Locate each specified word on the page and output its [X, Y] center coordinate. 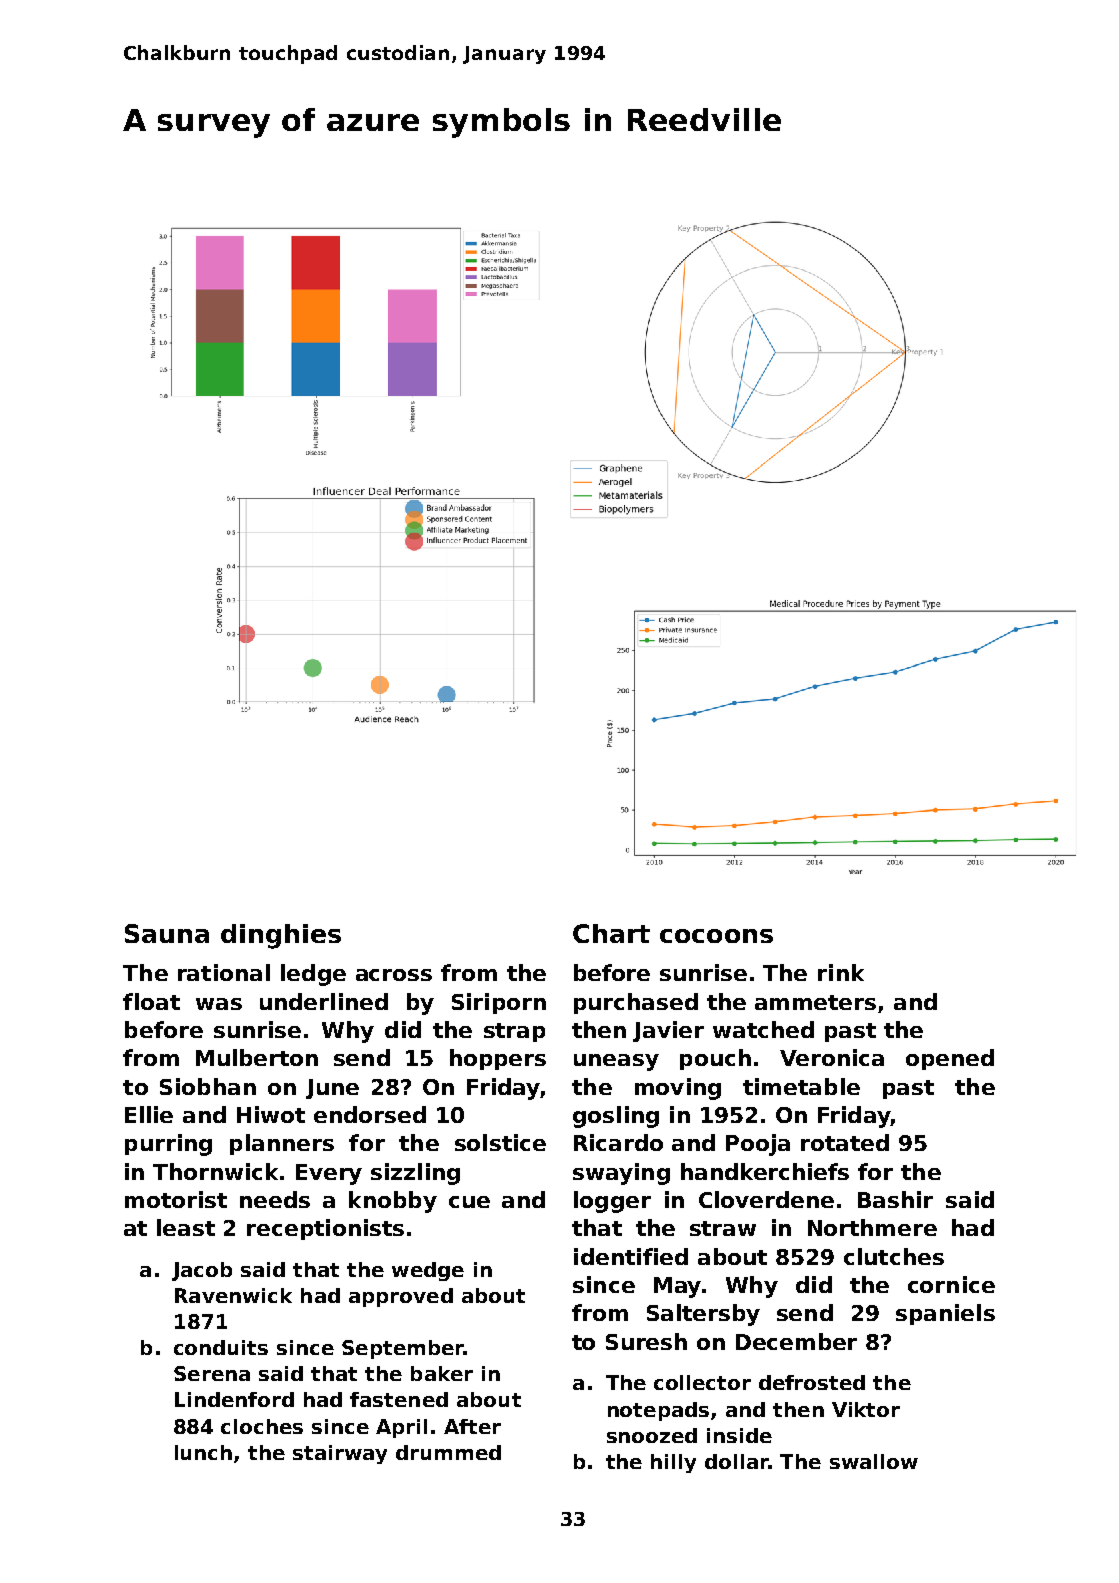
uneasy [616, 1062]
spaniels [945, 1314]
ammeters [815, 1002]
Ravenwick [233, 1295]
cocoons [716, 936]
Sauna [167, 933]
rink [841, 972]
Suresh [646, 1341]
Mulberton [257, 1057]
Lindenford [234, 1399]
